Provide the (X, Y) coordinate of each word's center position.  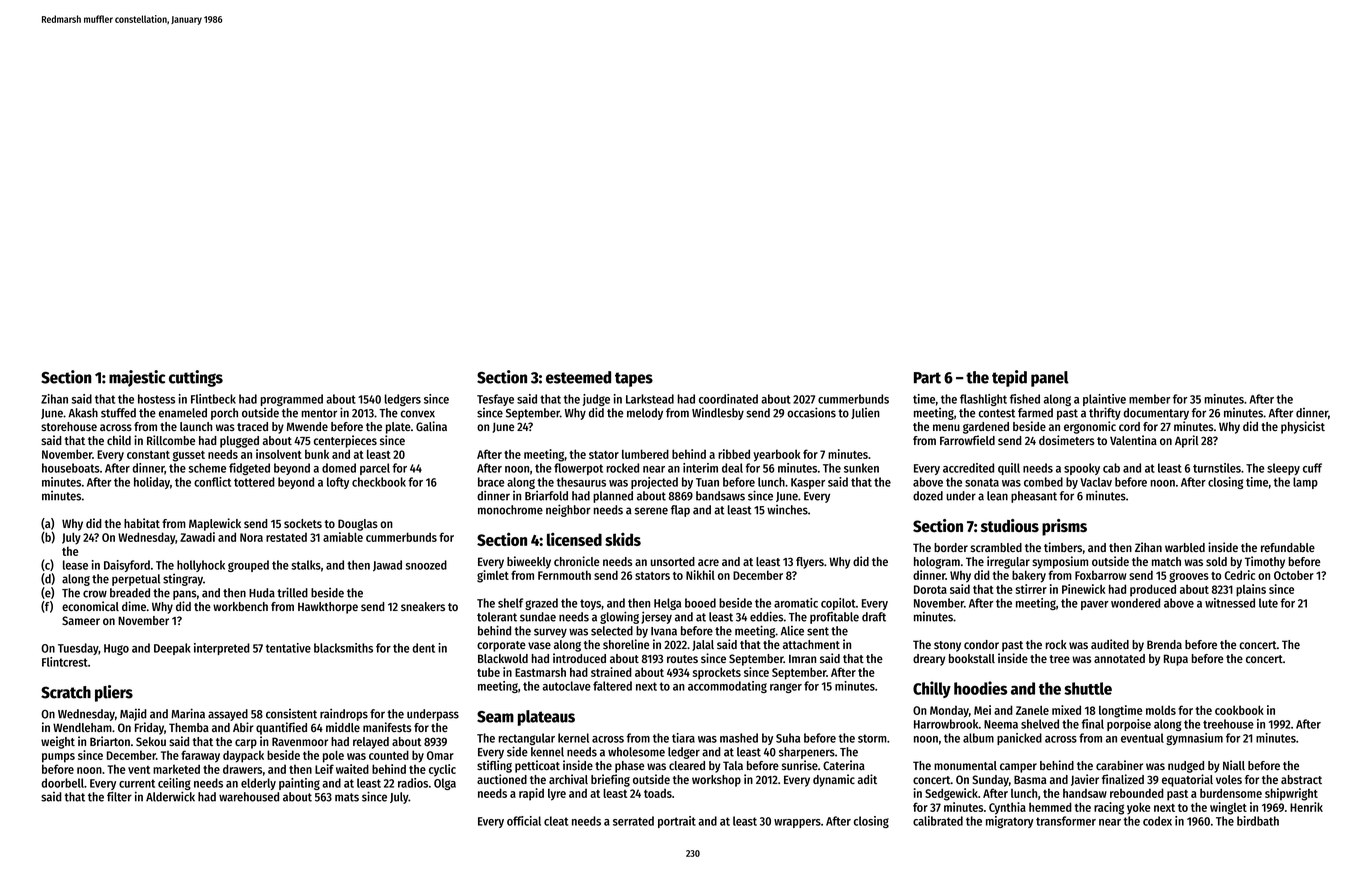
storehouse (69, 426)
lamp (1305, 483)
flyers (810, 563)
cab (1111, 468)
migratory (1010, 822)
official (524, 821)
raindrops (344, 714)
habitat (142, 523)
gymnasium (1194, 739)
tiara (683, 738)
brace (491, 482)
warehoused (249, 797)
